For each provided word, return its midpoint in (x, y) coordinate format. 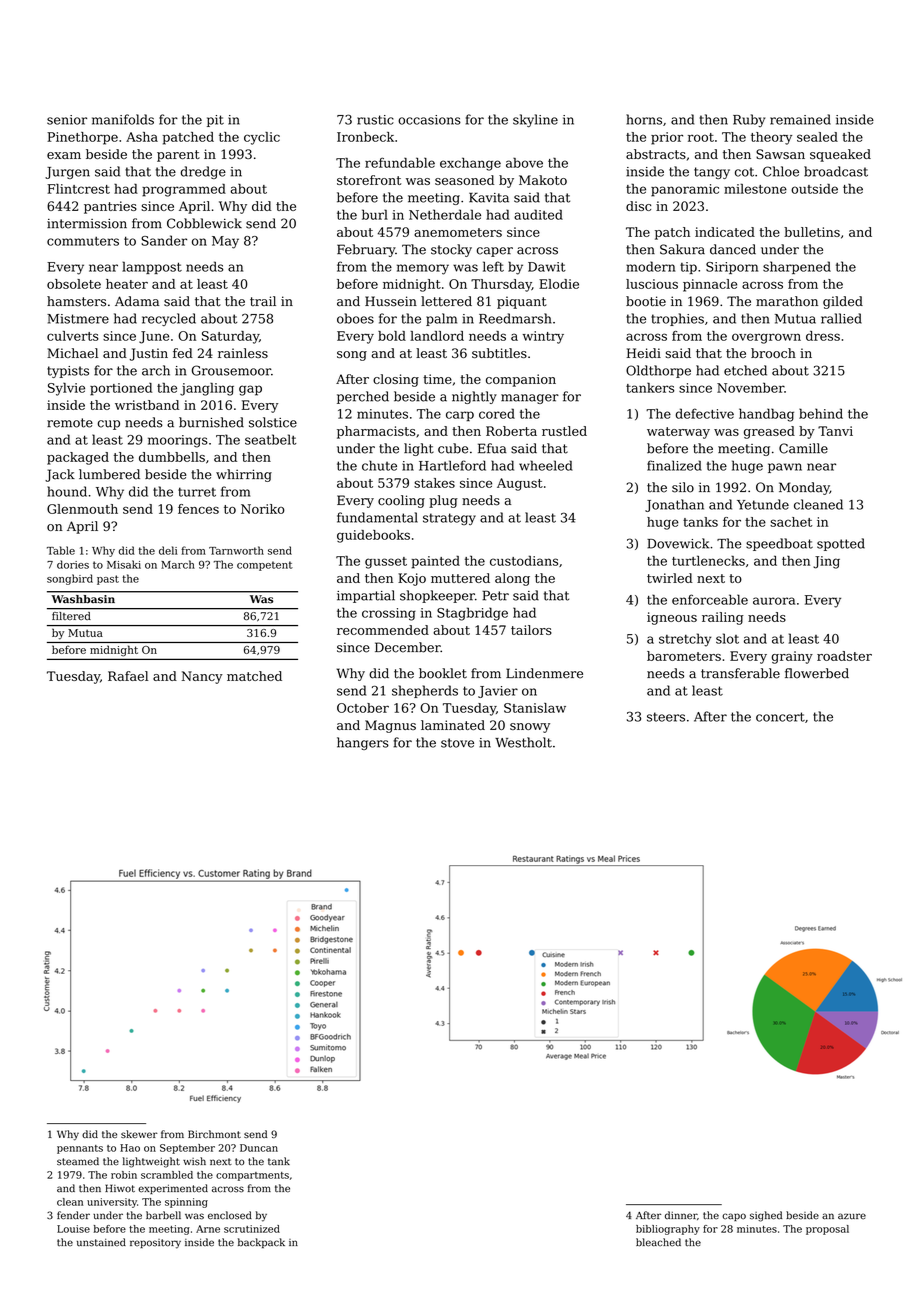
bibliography (668, 1230)
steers (666, 717)
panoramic (685, 190)
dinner (681, 1215)
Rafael (128, 676)
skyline (535, 120)
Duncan (259, 1148)
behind (821, 413)
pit (215, 121)
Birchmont (214, 1134)
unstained (101, 1242)
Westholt (523, 742)
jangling (207, 389)
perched (363, 397)
